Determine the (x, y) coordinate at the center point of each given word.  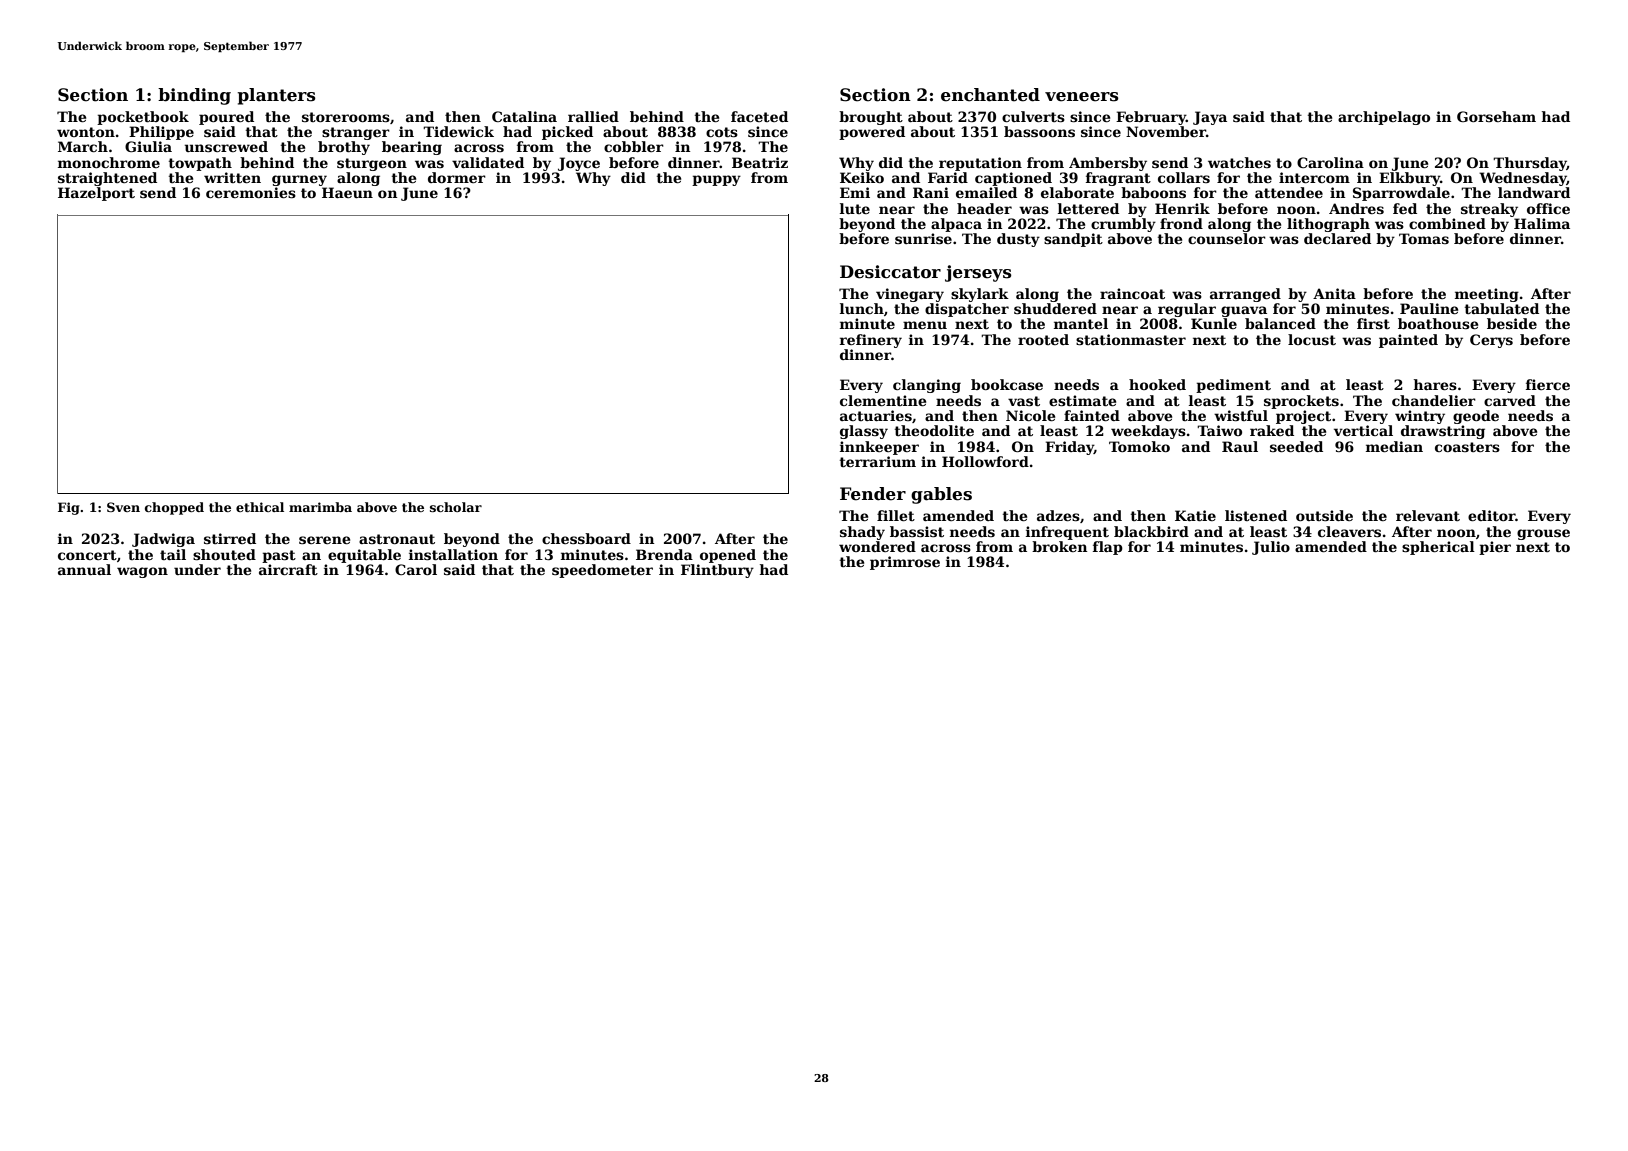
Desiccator (890, 272)
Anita (1334, 293)
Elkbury (1409, 179)
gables (941, 495)
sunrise (923, 238)
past (279, 556)
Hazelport (96, 194)
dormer (457, 177)
